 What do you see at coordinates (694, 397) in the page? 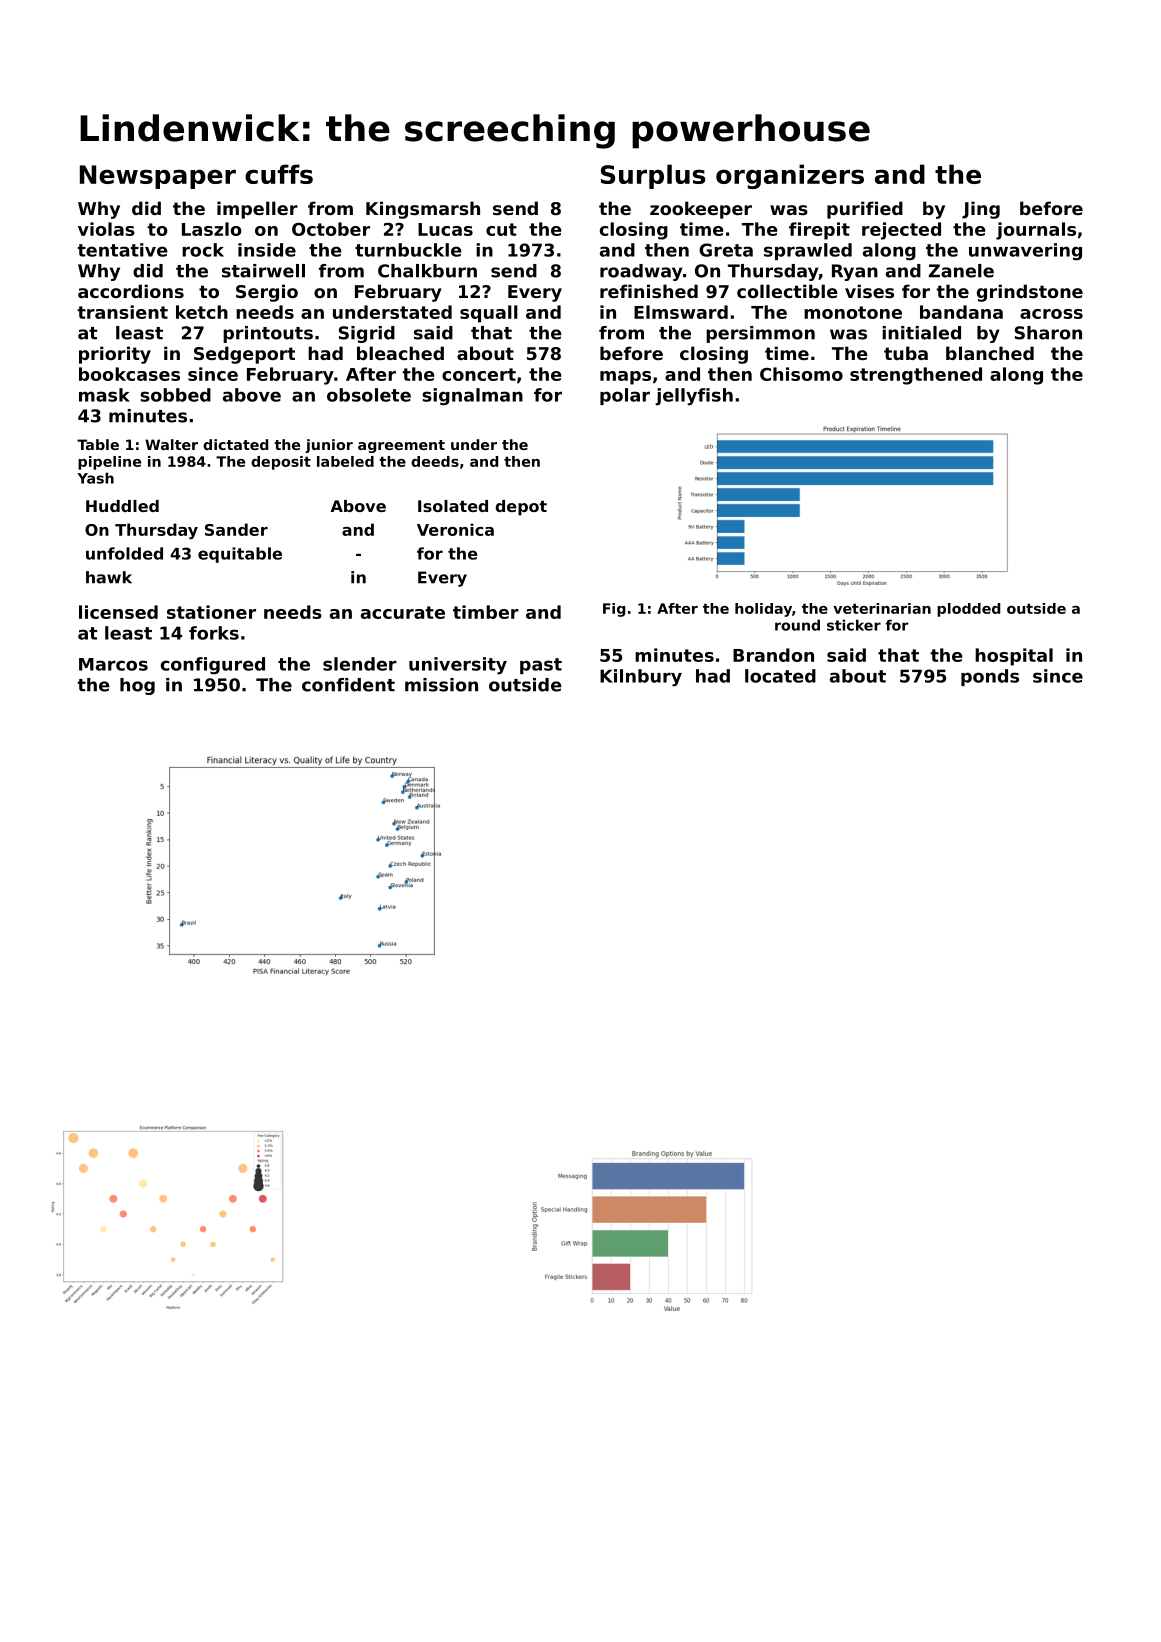
I see `jellyfish` at bounding box center [694, 397].
